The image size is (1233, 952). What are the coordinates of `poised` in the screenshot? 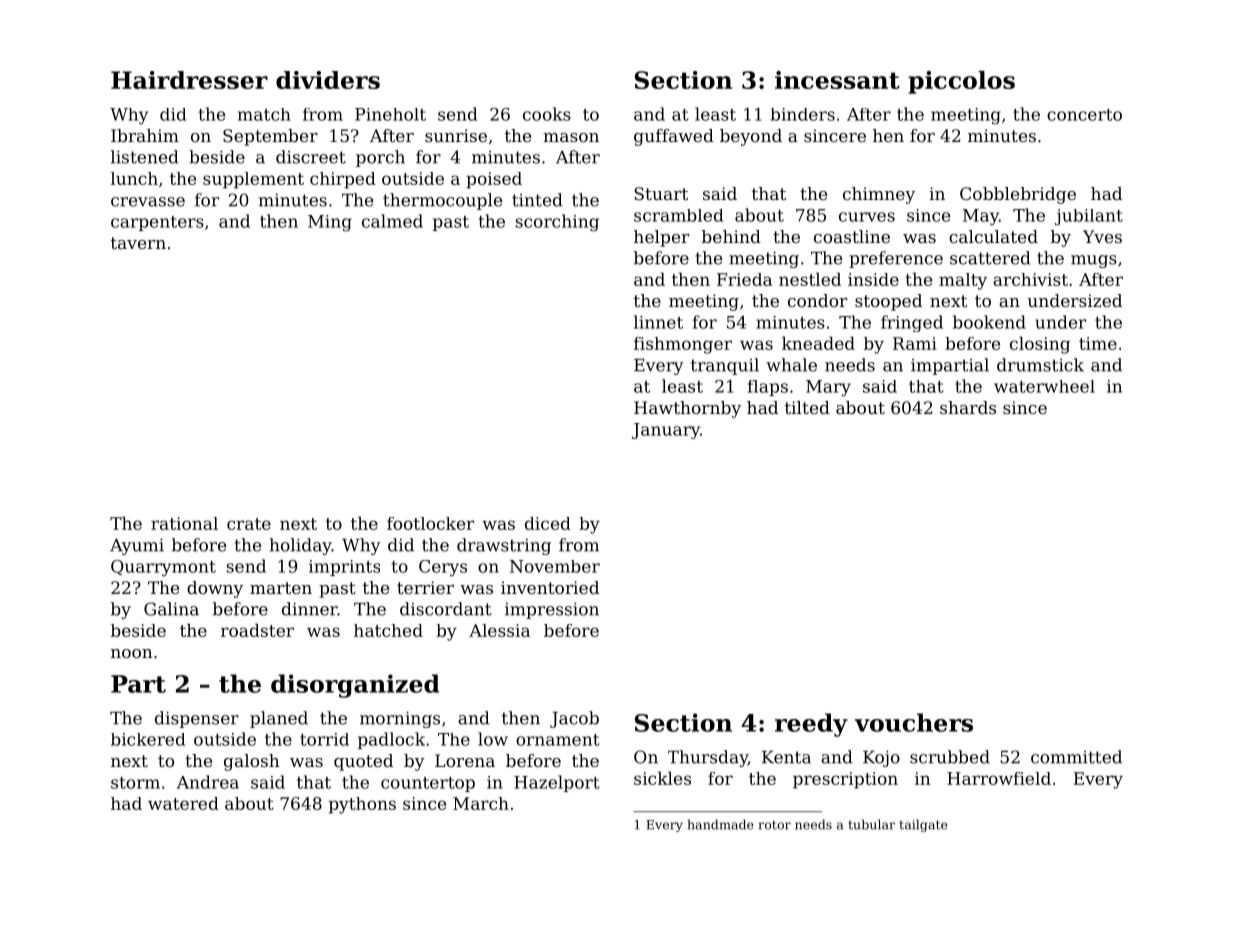 It's located at (494, 180).
